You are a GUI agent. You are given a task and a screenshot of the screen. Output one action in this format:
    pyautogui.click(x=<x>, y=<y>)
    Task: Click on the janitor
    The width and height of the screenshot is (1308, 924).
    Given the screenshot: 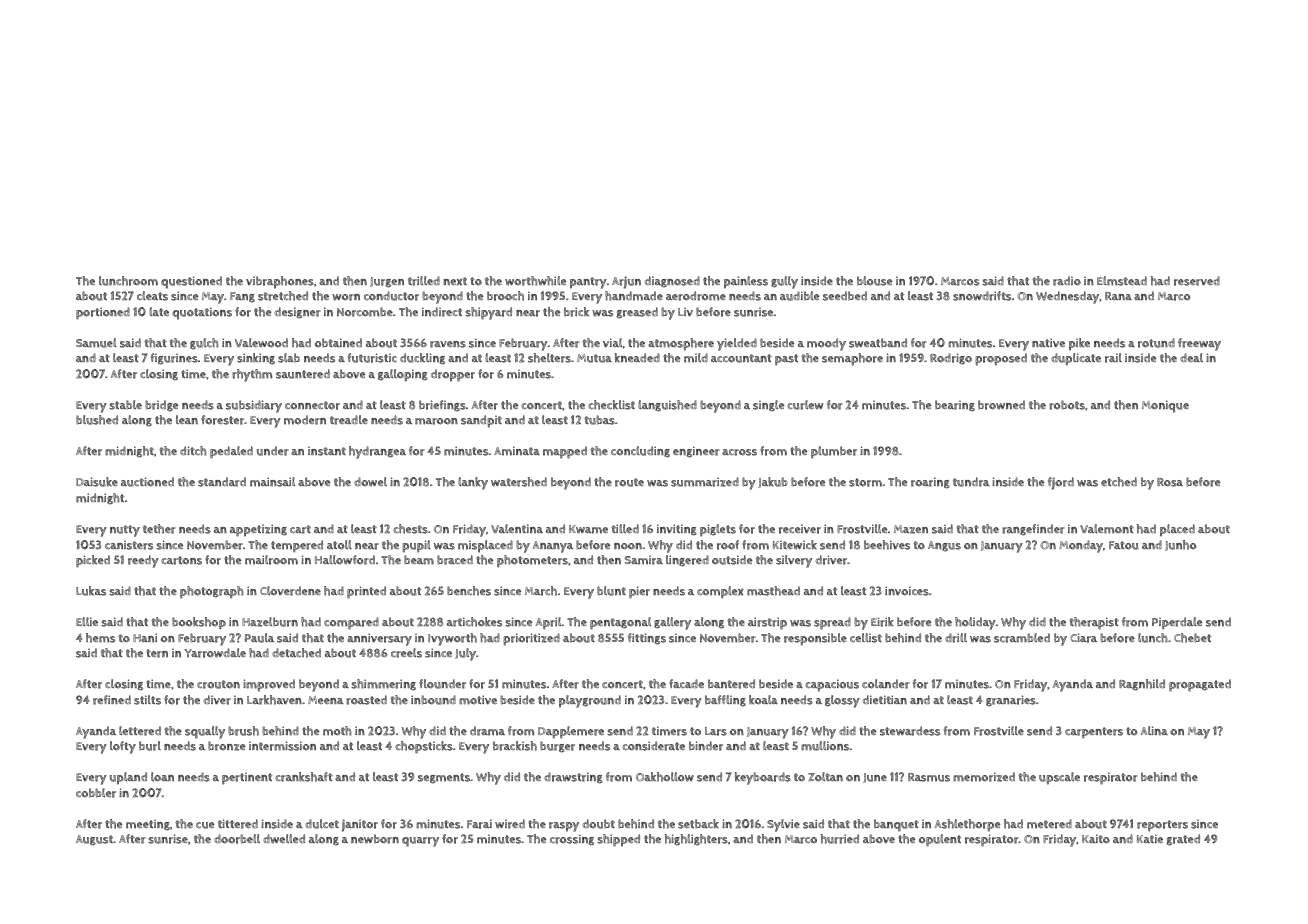 What is the action you would take?
    pyautogui.click(x=360, y=825)
